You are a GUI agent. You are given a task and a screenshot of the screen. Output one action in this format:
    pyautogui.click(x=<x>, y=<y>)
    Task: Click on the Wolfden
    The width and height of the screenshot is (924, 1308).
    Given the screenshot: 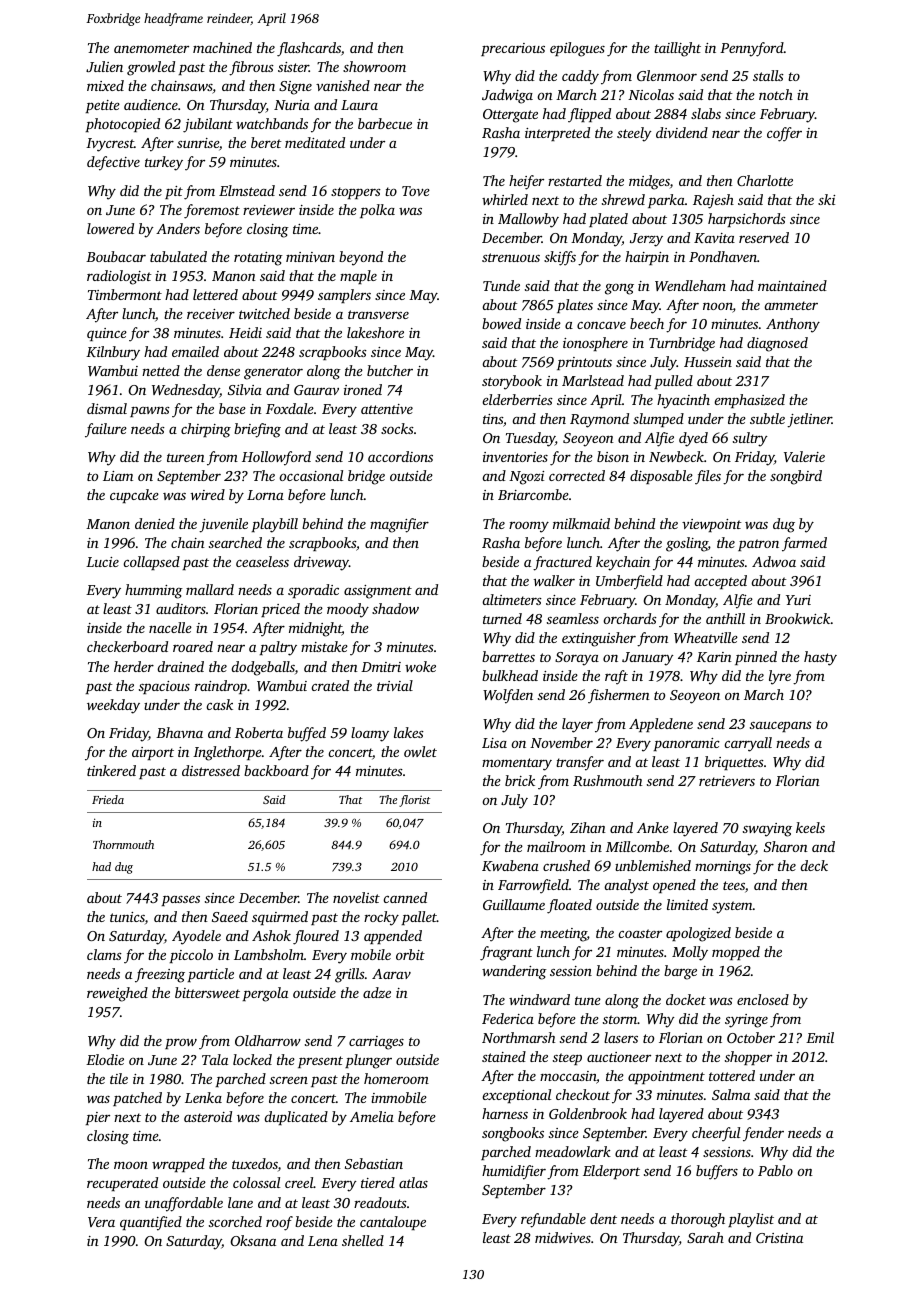 What is the action you would take?
    pyautogui.click(x=508, y=696)
